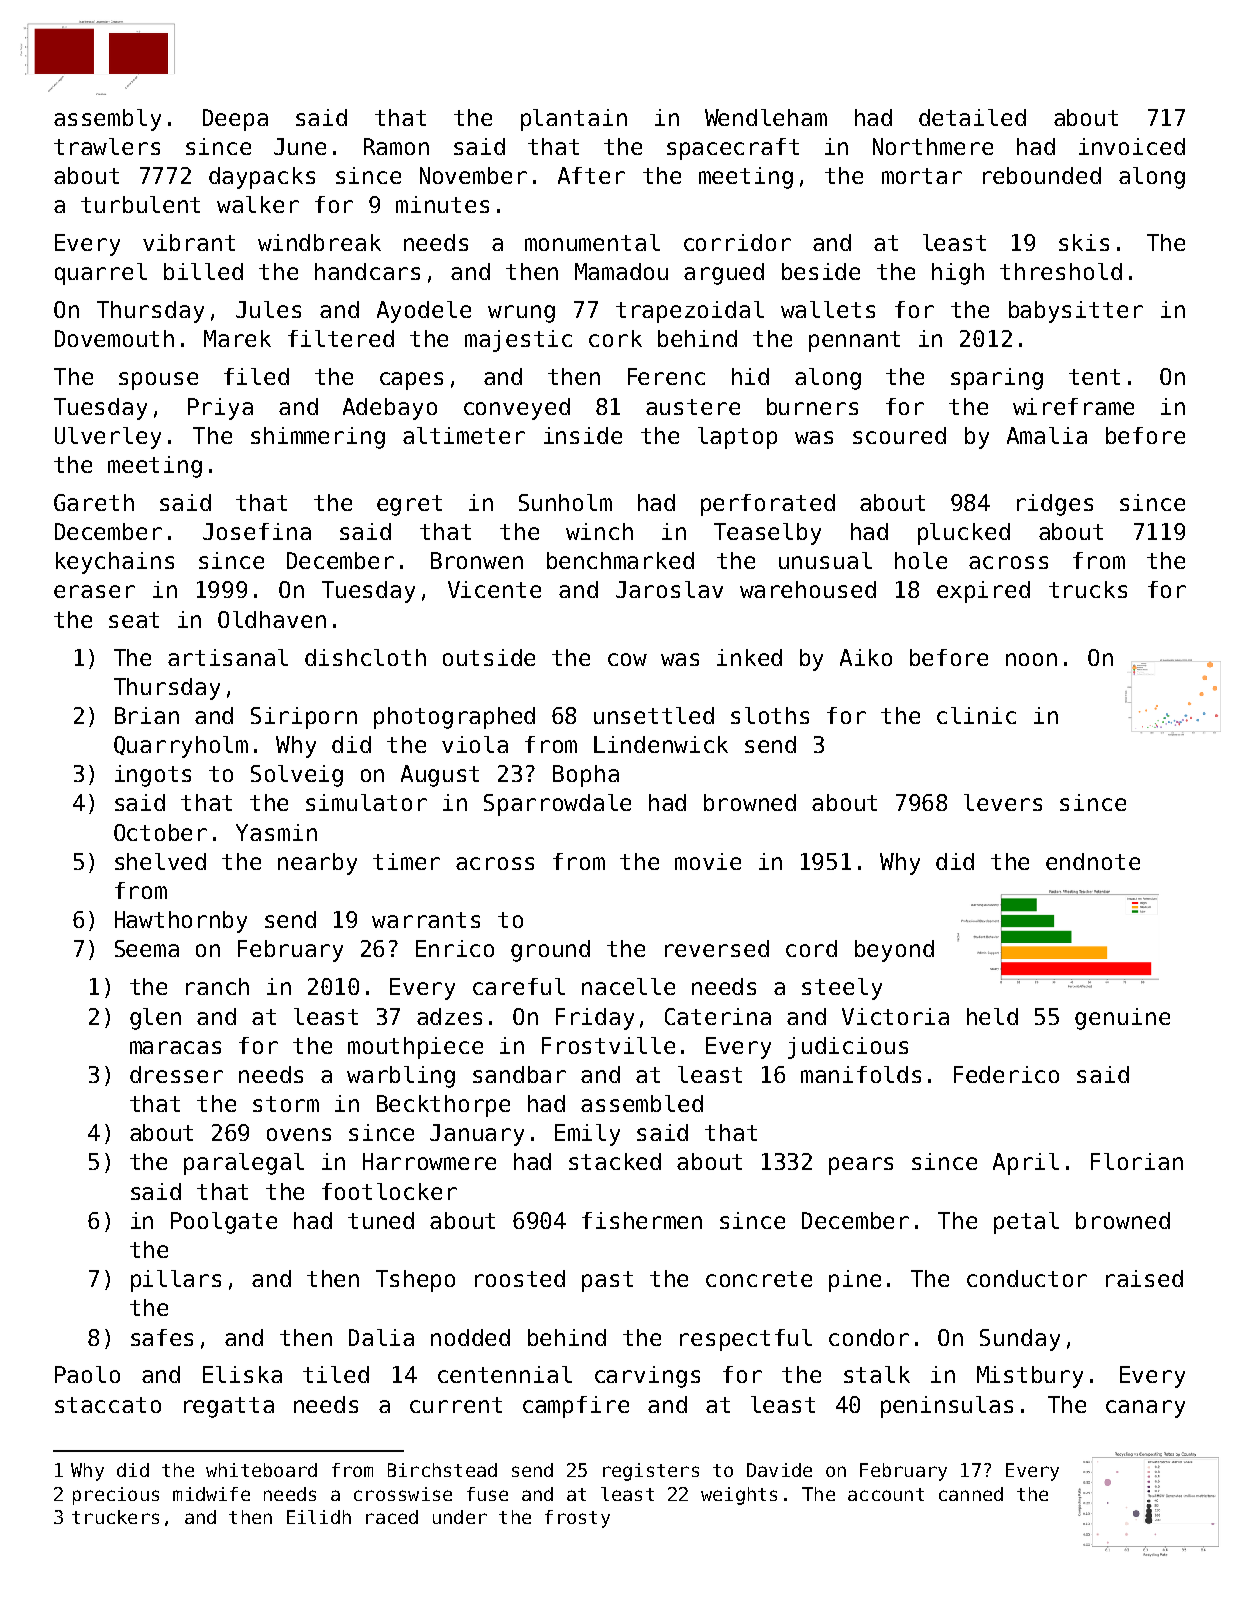 The width and height of the document is (1240, 1605). Describe the element at coordinates (107, 120) in the document. I see `assembly` at that location.
